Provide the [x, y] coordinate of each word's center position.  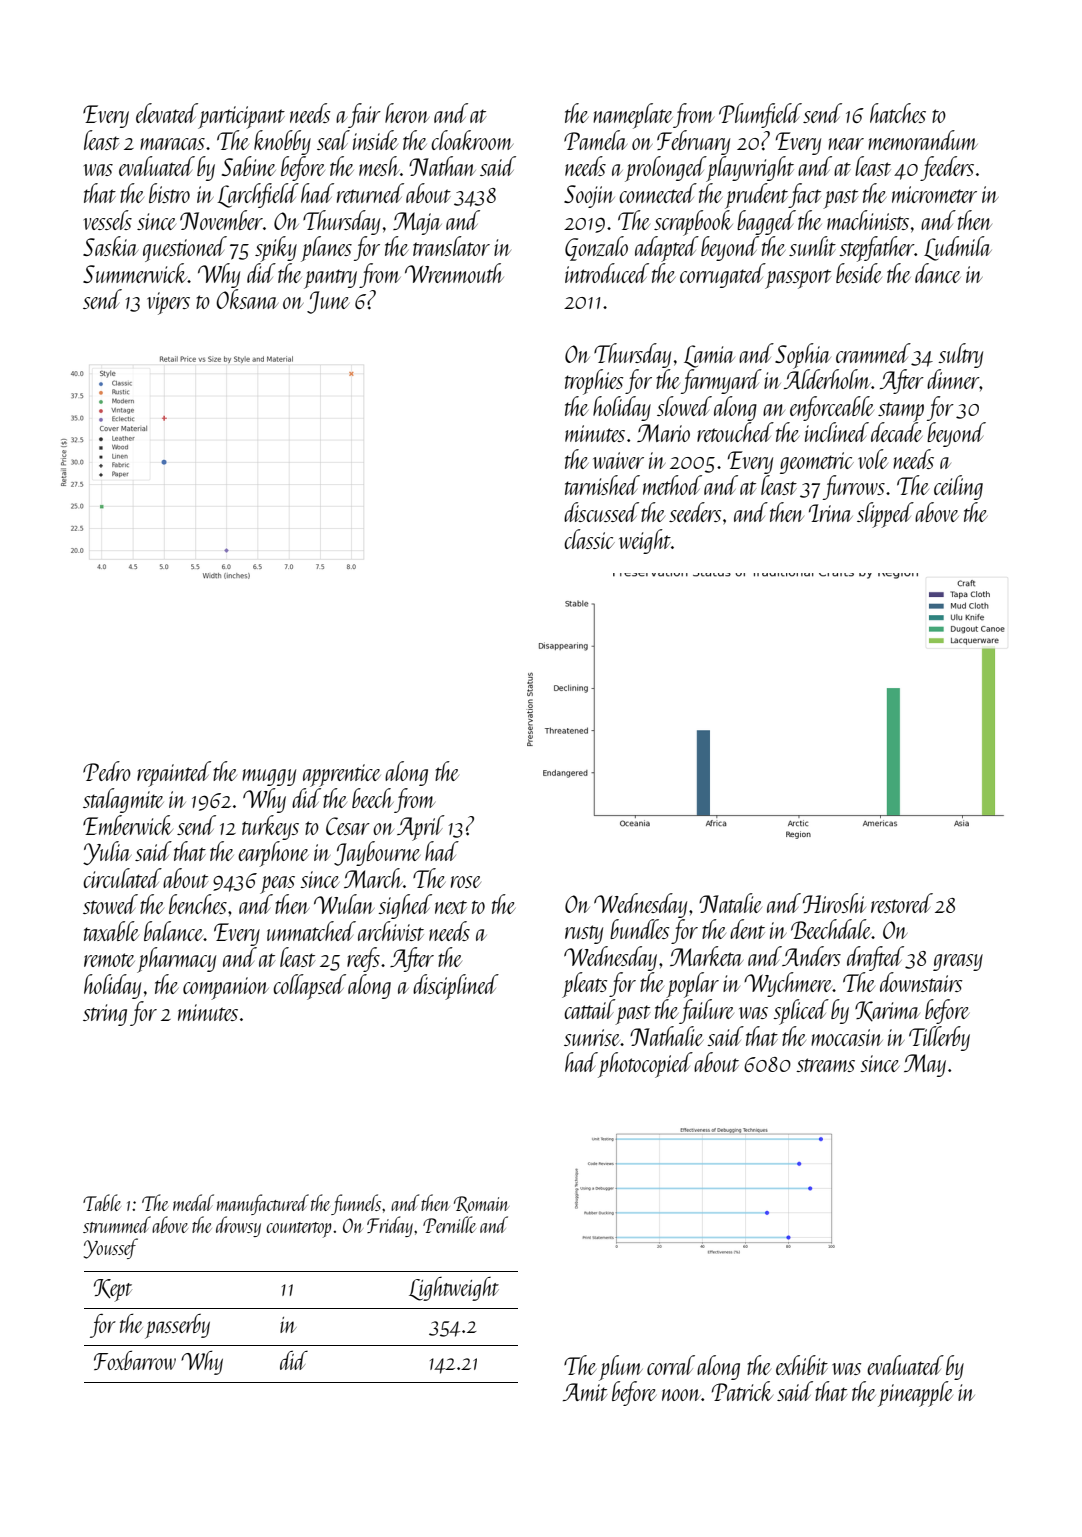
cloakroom [472, 140]
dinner [953, 379]
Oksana [247, 299]
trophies [594, 382]
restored [902, 903]
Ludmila [958, 248]
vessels [108, 220]
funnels [356, 1204]
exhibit [802, 1365]
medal [193, 1202]
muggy [269, 777]
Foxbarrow [135, 1360]
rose [466, 882]
